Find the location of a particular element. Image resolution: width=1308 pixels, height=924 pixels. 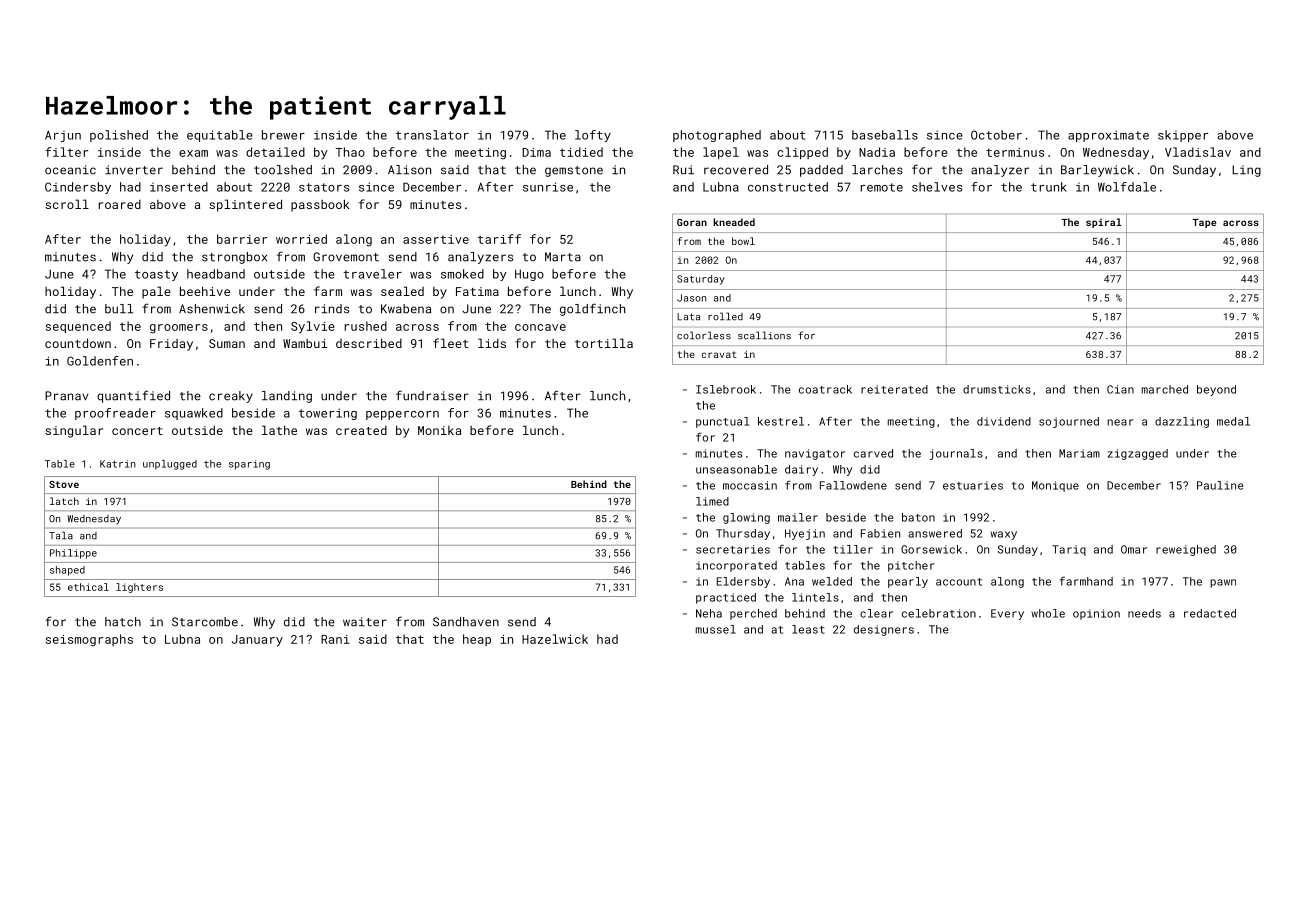

gemstone is located at coordinates (574, 171).
